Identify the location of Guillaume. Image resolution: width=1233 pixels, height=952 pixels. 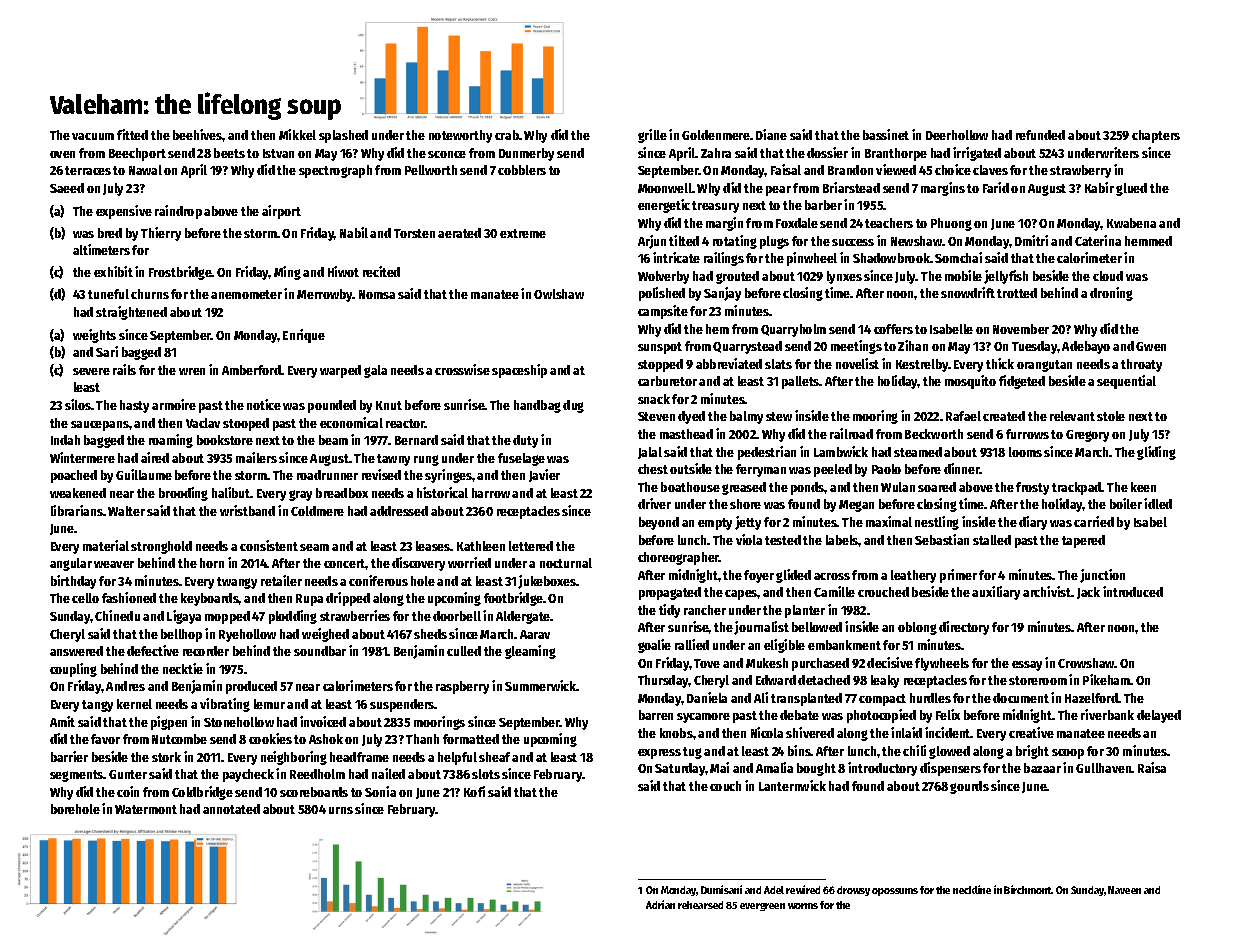
(144, 474).
